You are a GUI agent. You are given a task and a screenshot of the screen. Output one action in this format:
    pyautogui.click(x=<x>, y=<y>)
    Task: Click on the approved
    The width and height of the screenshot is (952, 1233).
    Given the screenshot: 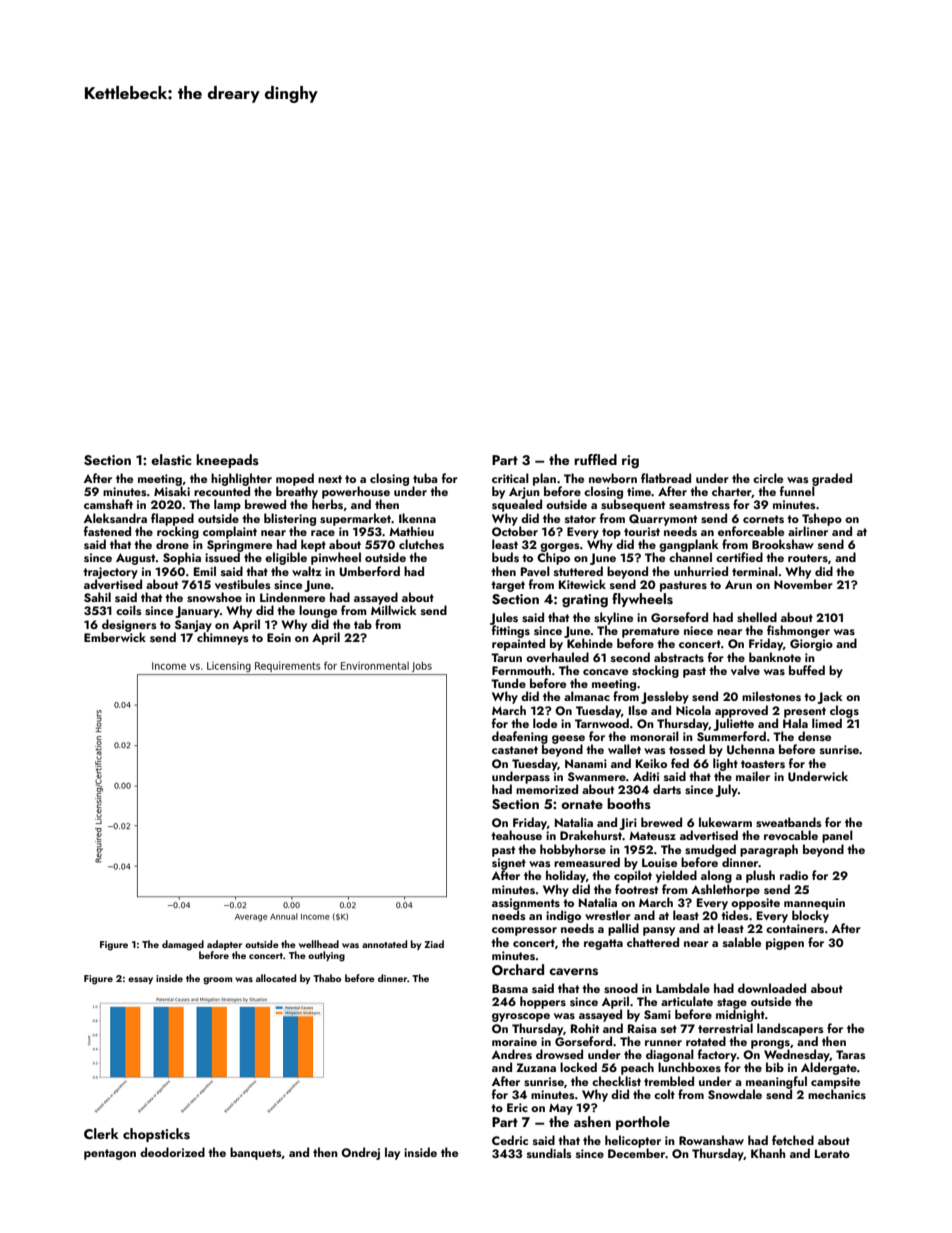 What is the action you would take?
    pyautogui.click(x=741, y=711)
